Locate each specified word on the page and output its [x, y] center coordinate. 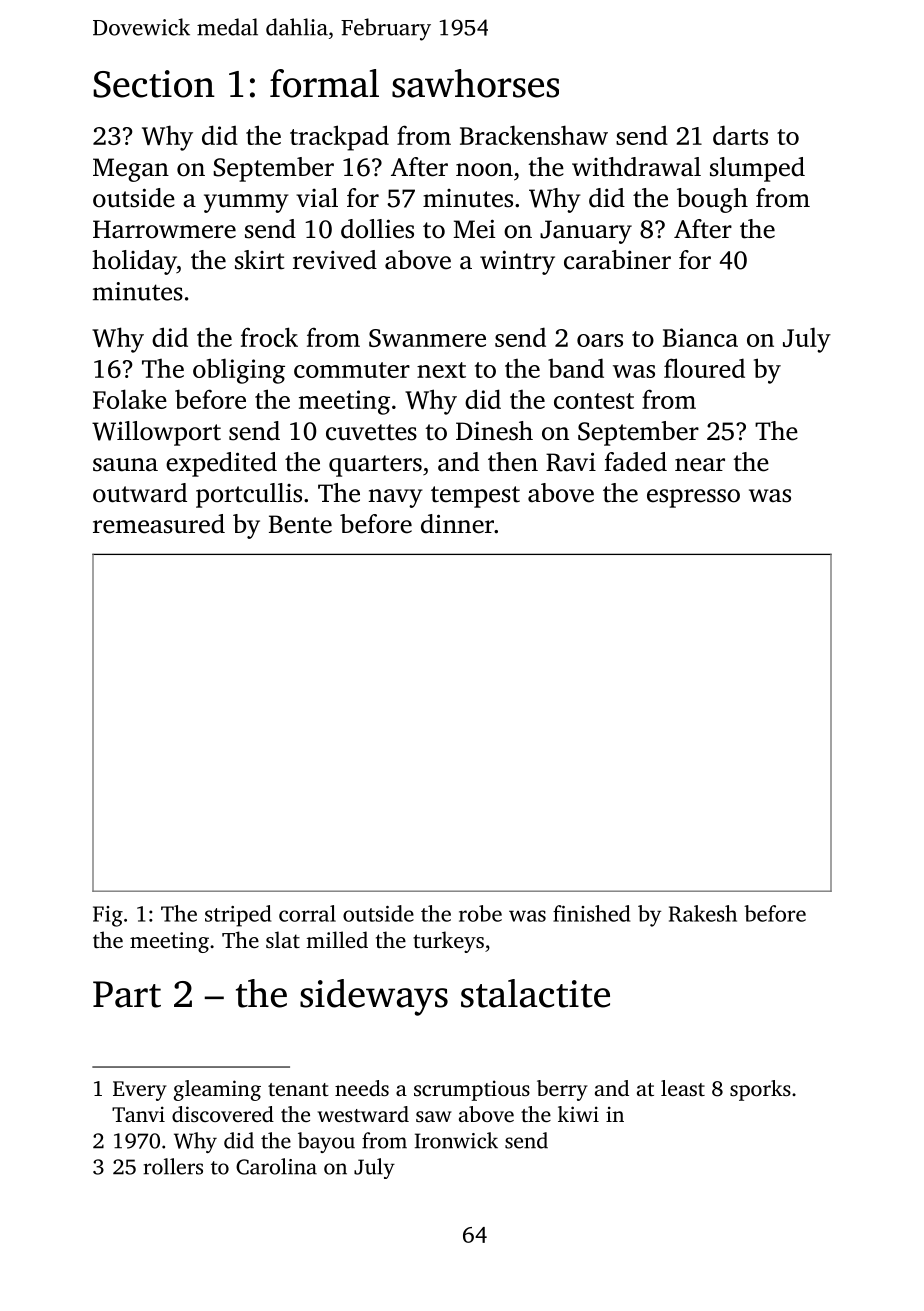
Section [154, 84]
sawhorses [475, 83]
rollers [173, 1166]
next [441, 370]
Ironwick [456, 1140]
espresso [693, 498]
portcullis [249, 495]
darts [740, 135]
